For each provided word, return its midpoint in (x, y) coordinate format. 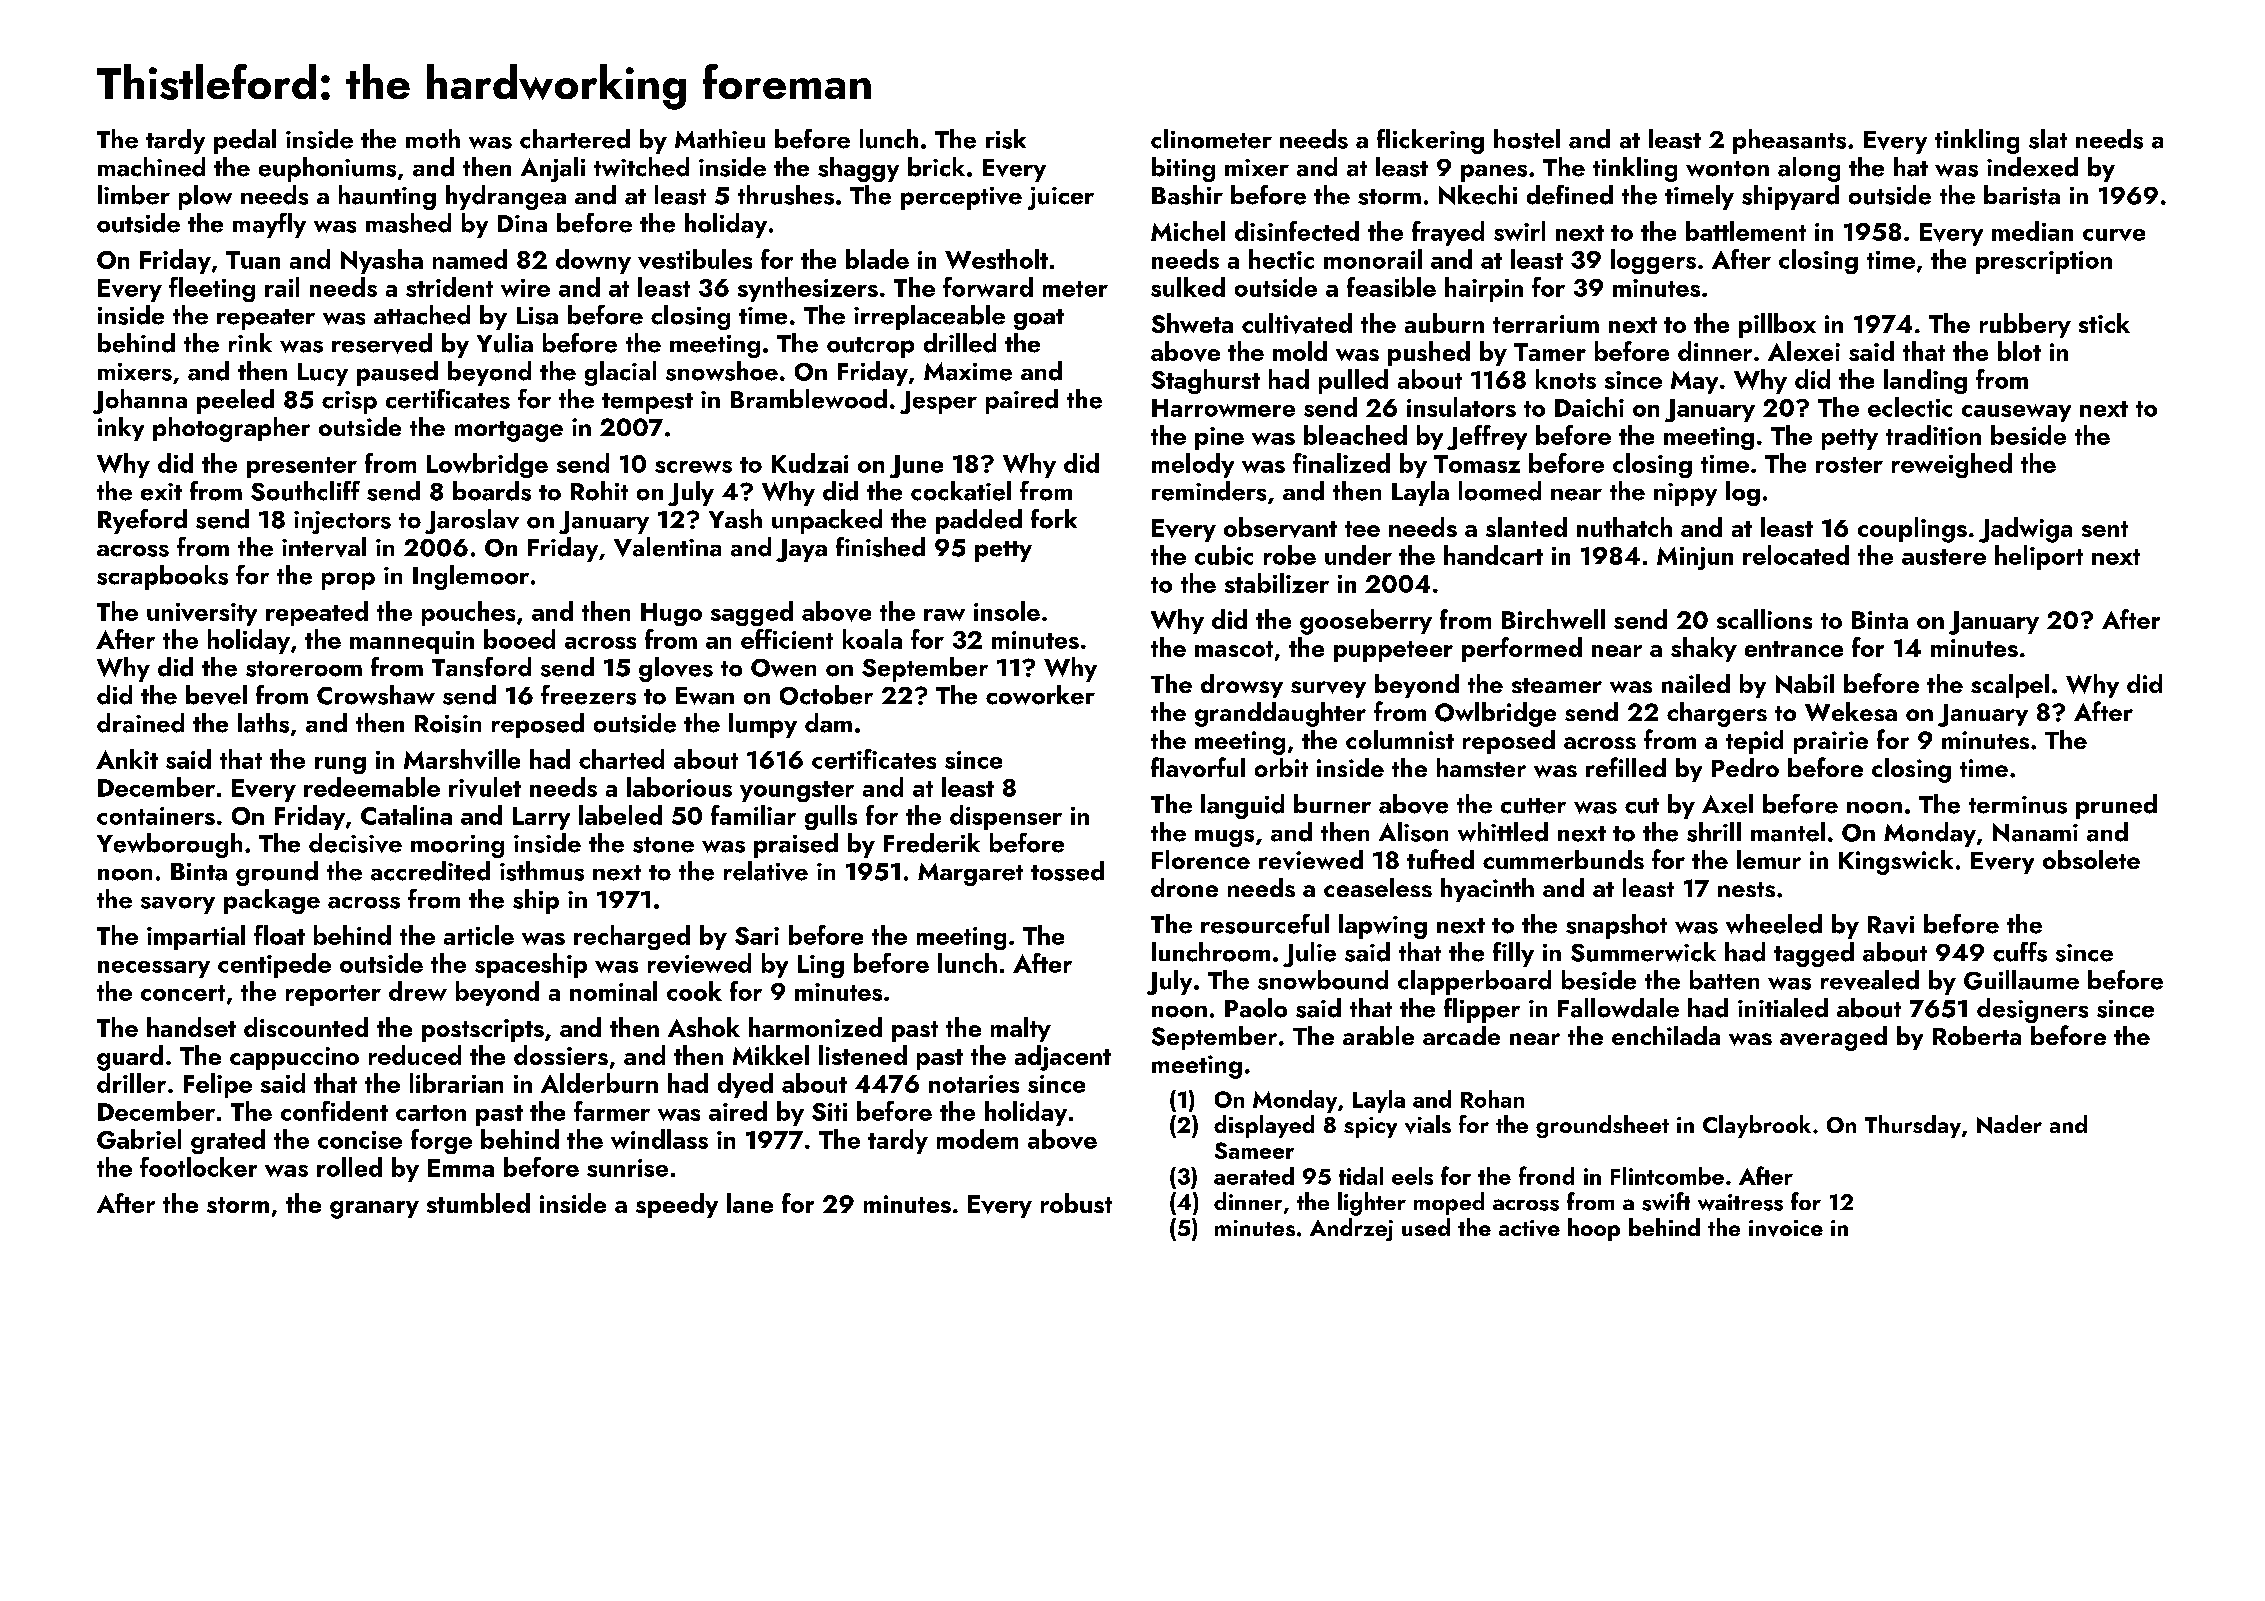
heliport (2039, 557)
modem (977, 1139)
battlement (1746, 231)
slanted (1526, 527)
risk (1006, 139)
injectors (342, 522)
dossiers (561, 1055)
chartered (575, 139)
